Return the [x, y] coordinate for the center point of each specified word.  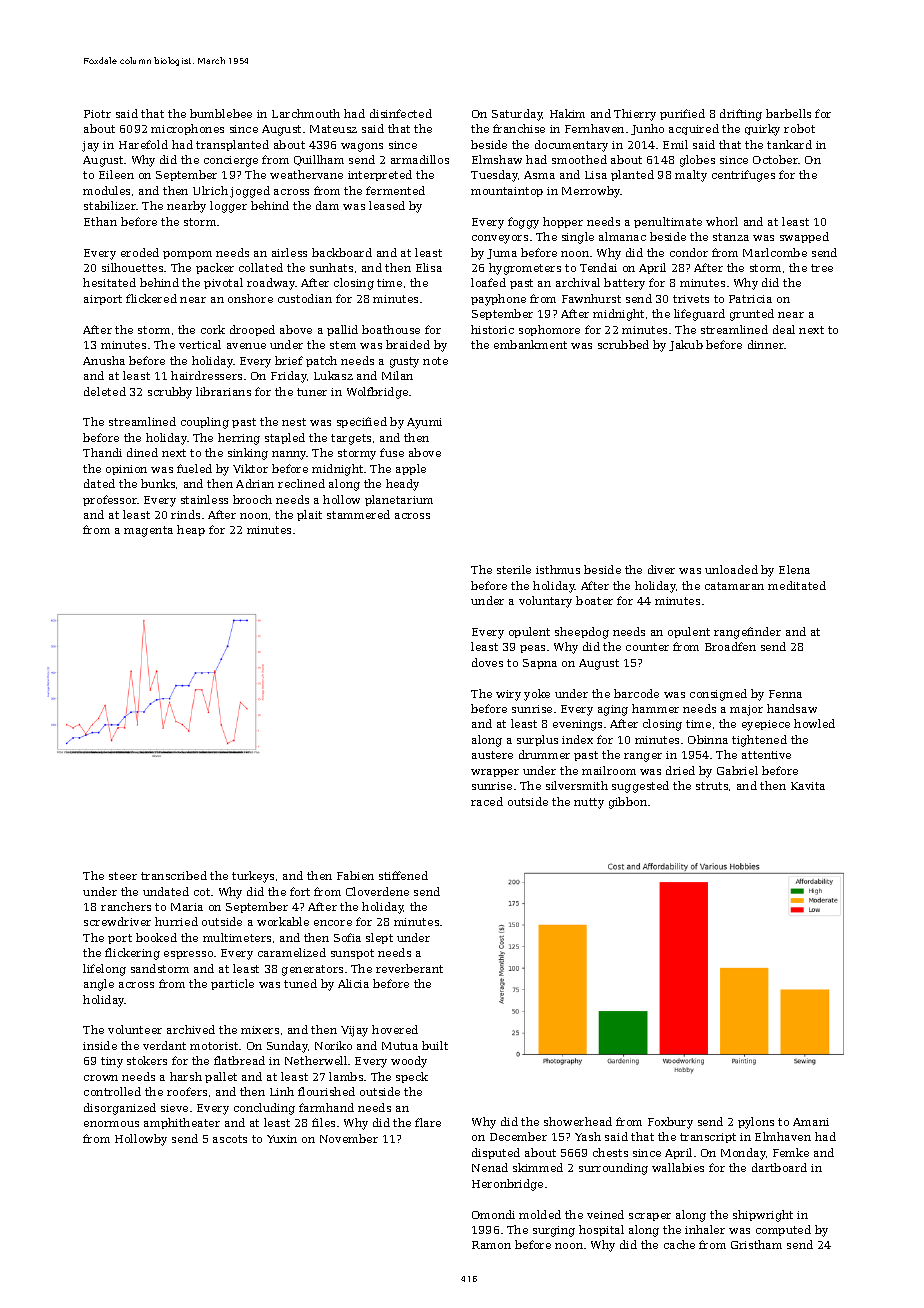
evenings [577, 725]
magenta [148, 531]
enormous [111, 1124]
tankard [789, 144]
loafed [488, 282]
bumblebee [221, 113]
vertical [200, 344]
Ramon [491, 1245]
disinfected [401, 113]
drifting [741, 115]
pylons [756, 1123]
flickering [132, 954]
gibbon [628, 803]
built [435, 1045]
